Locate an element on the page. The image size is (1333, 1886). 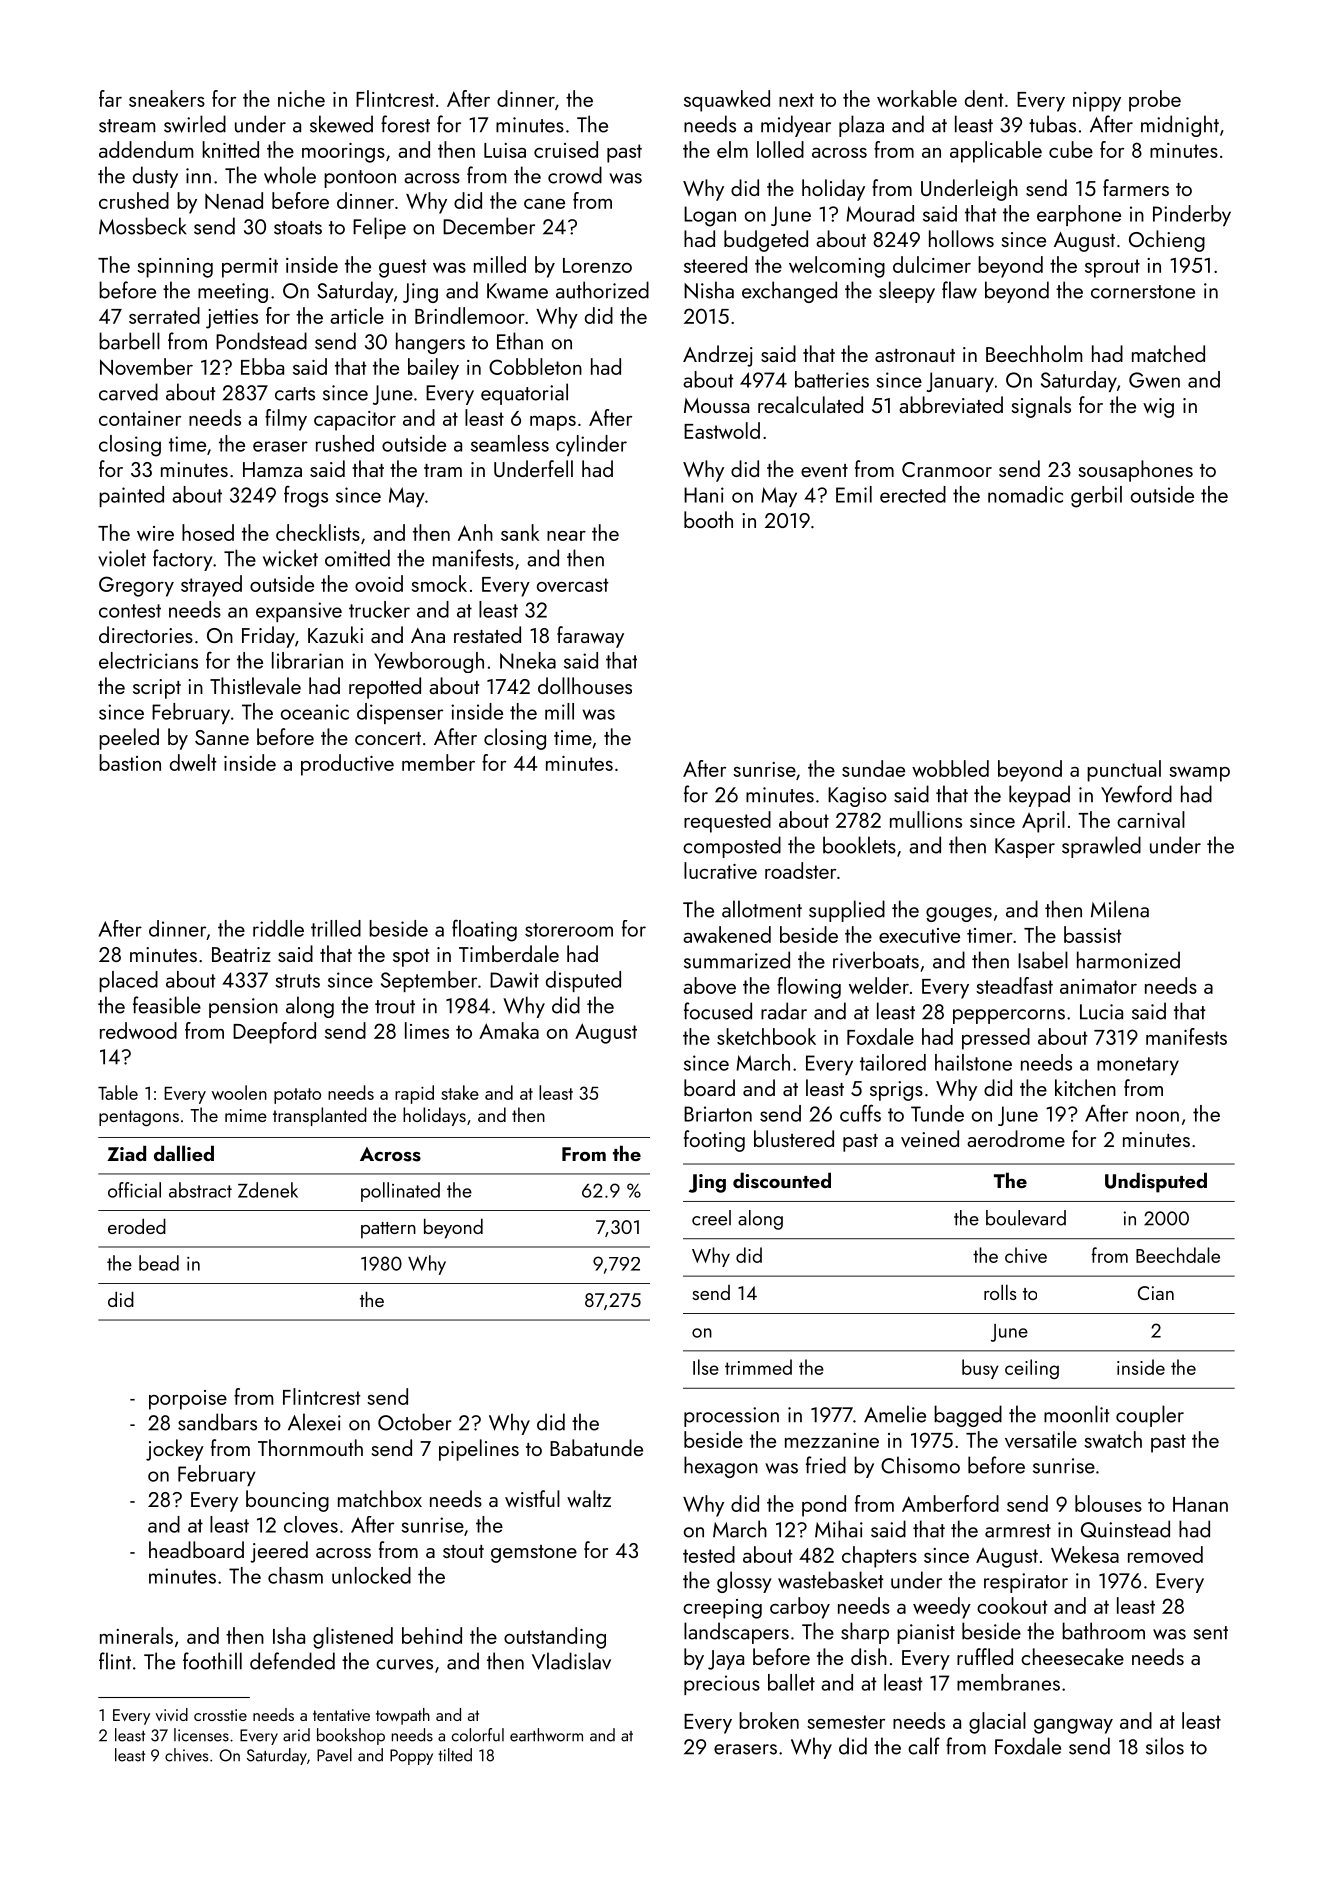
creel is located at coordinates (711, 1218).
